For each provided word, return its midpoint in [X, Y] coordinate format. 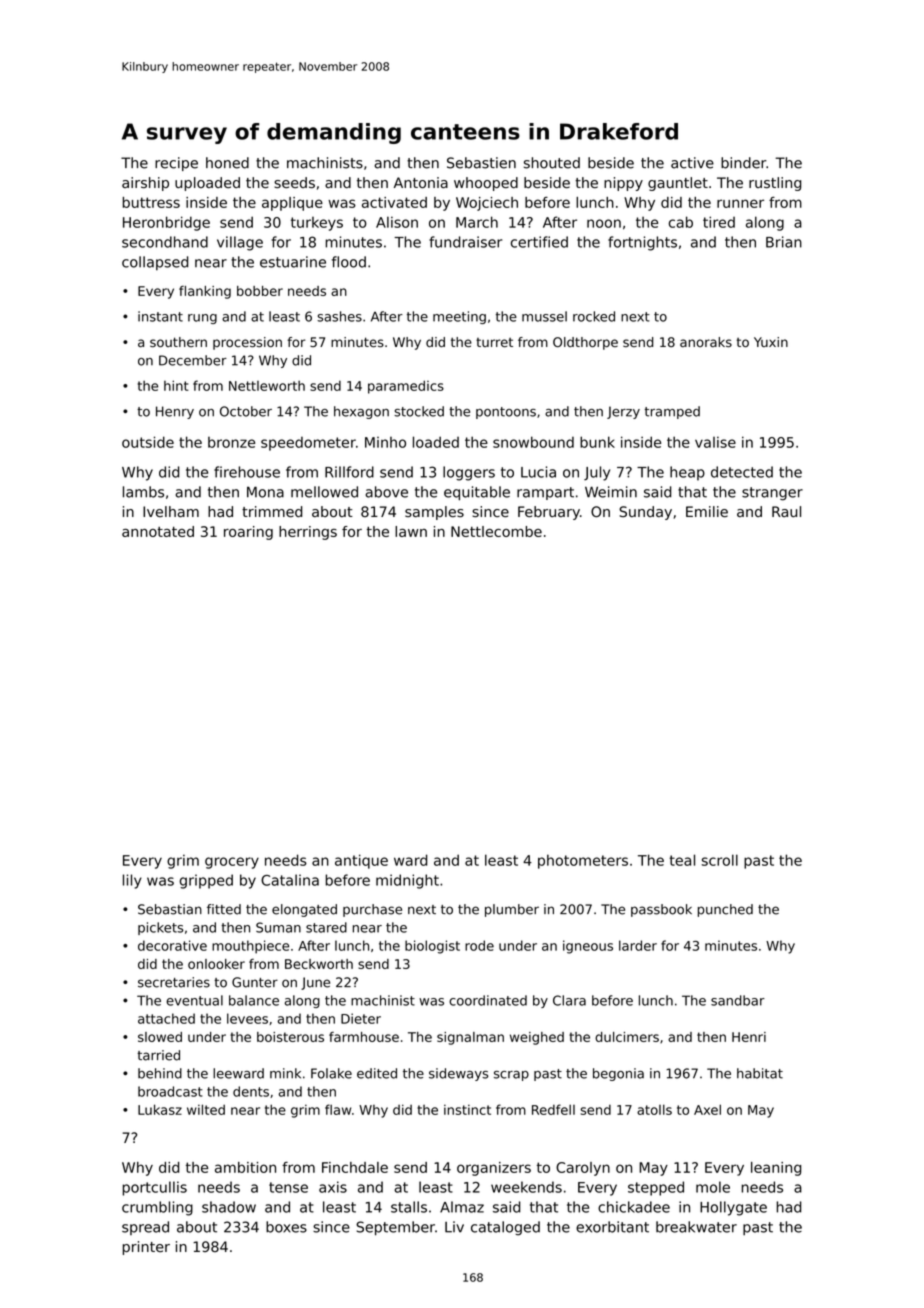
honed [227, 163]
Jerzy [623, 412]
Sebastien [481, 163]
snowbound [533, 442]
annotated [158, 531]
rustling [775, 184]
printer [146, 1248]
